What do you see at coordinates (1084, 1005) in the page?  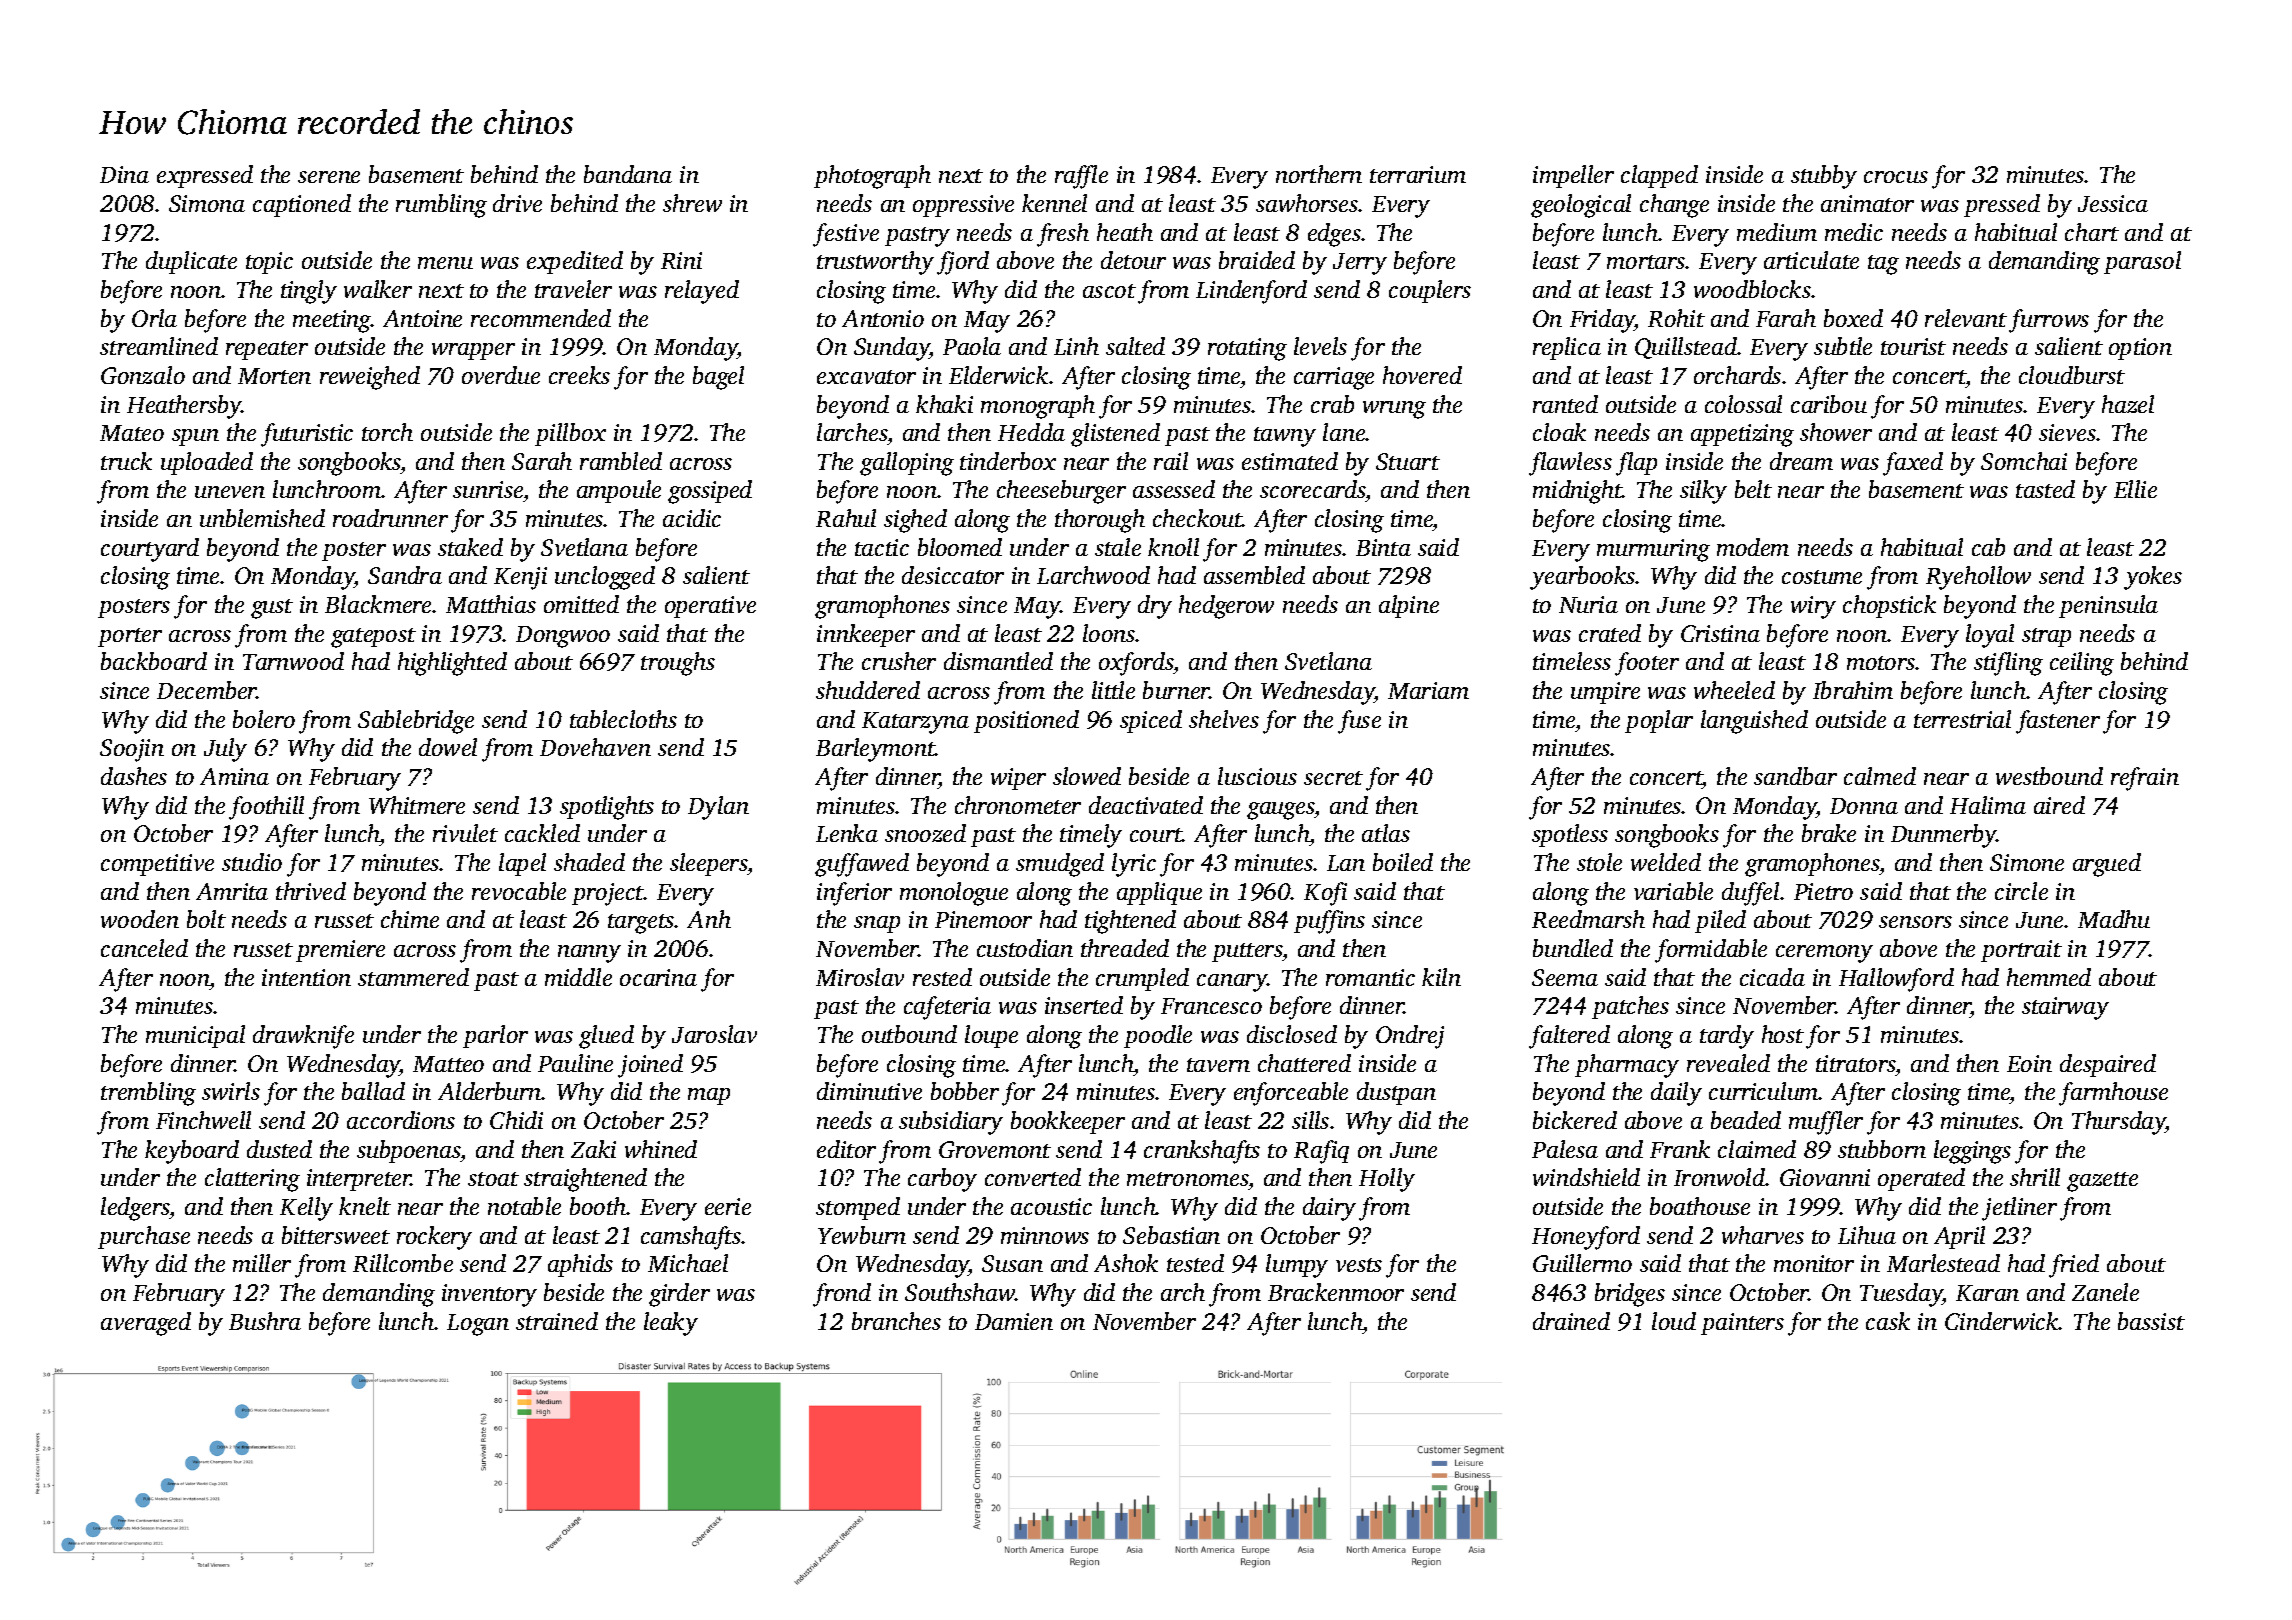 I see `inserted` at bounding box center [1084, 1005].
